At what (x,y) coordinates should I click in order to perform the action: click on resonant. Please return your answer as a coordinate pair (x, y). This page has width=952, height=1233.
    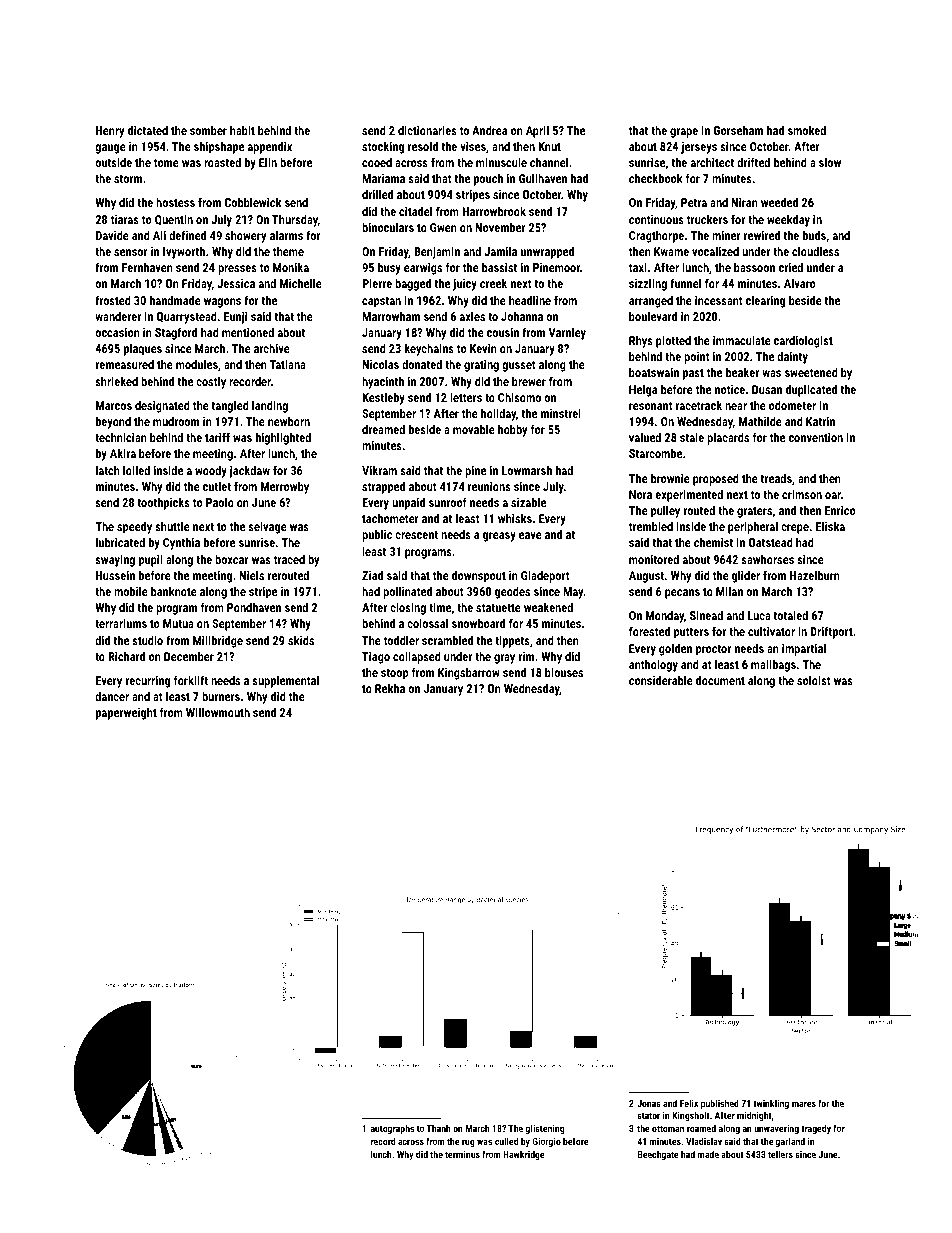
    Looking at the image, I should click on (651, 406).
